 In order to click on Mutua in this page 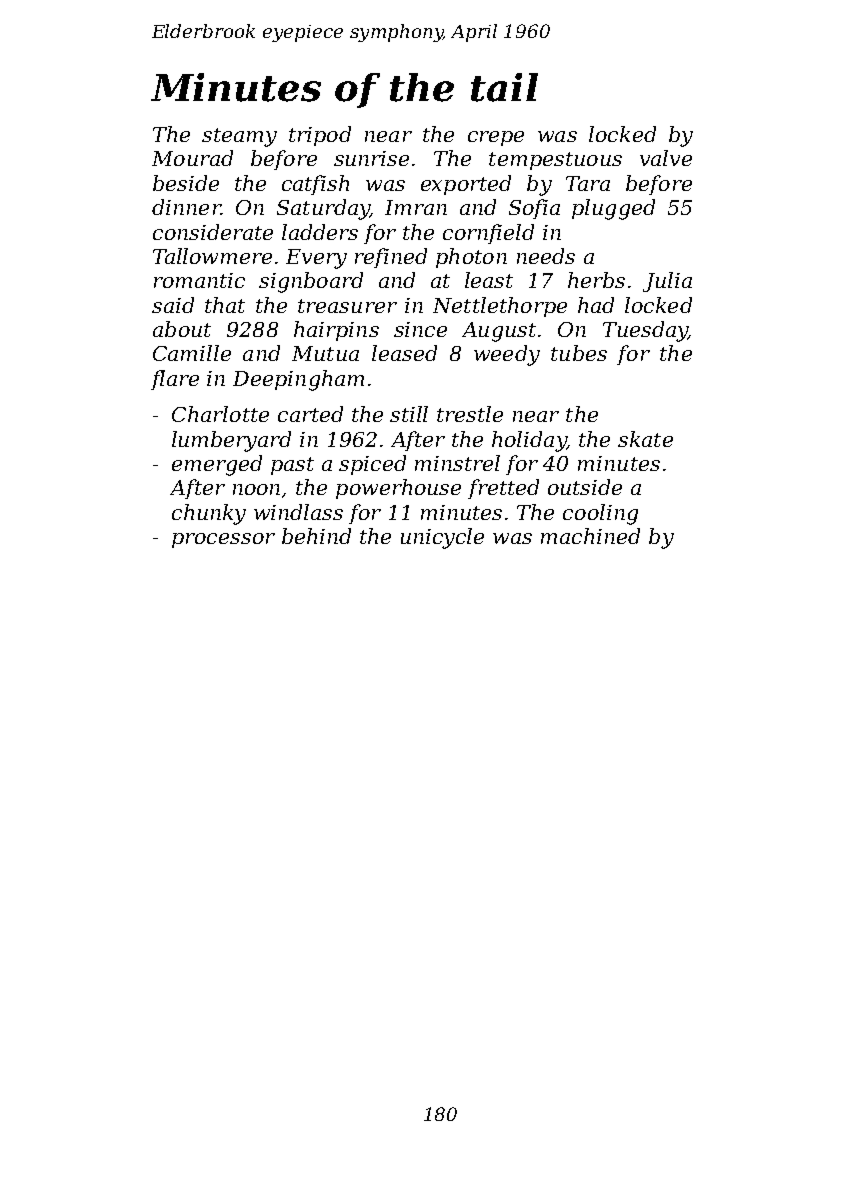, I will do `click(325, 353)`.
